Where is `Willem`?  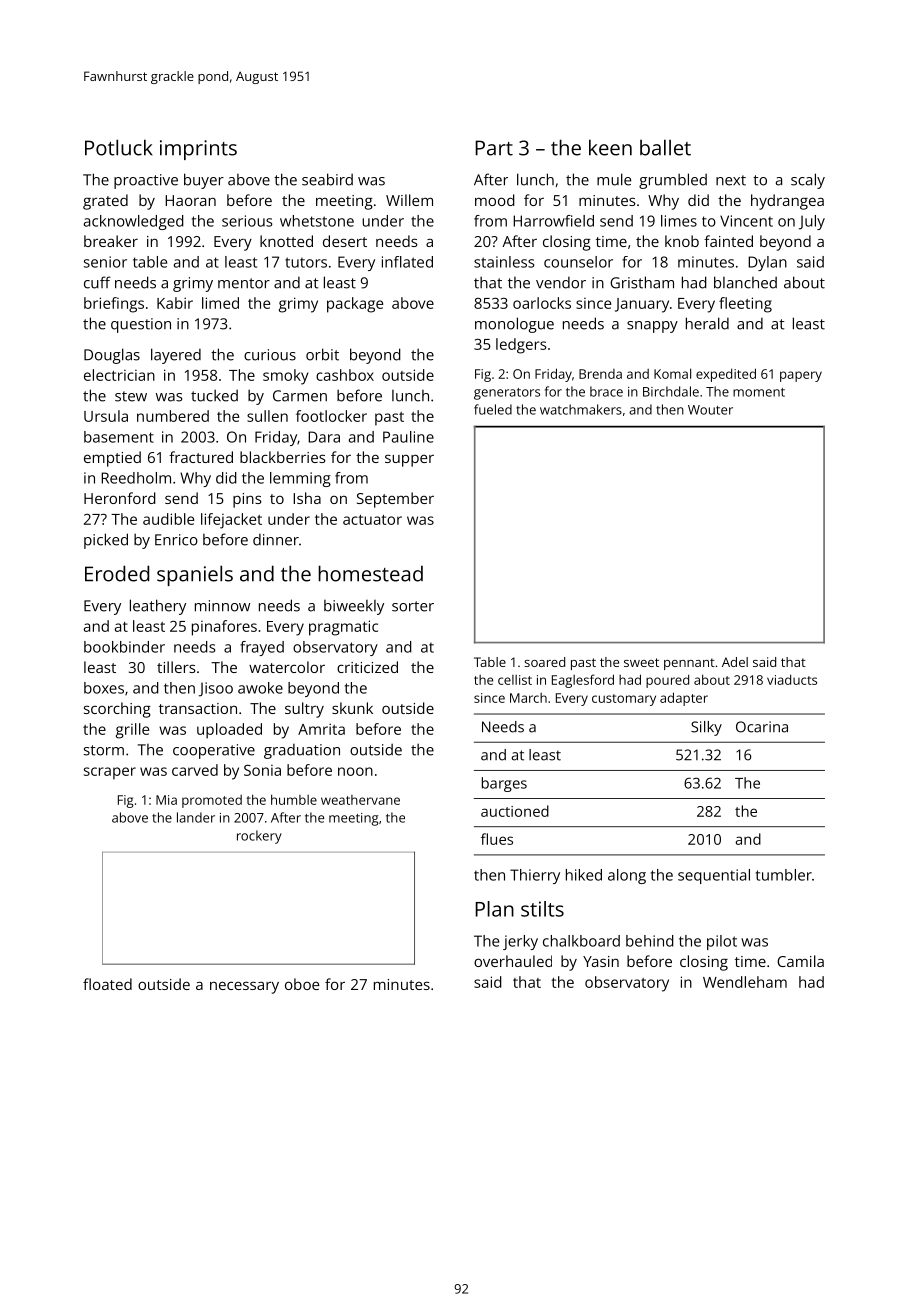
Willem is located at coordinates (409, 200).
